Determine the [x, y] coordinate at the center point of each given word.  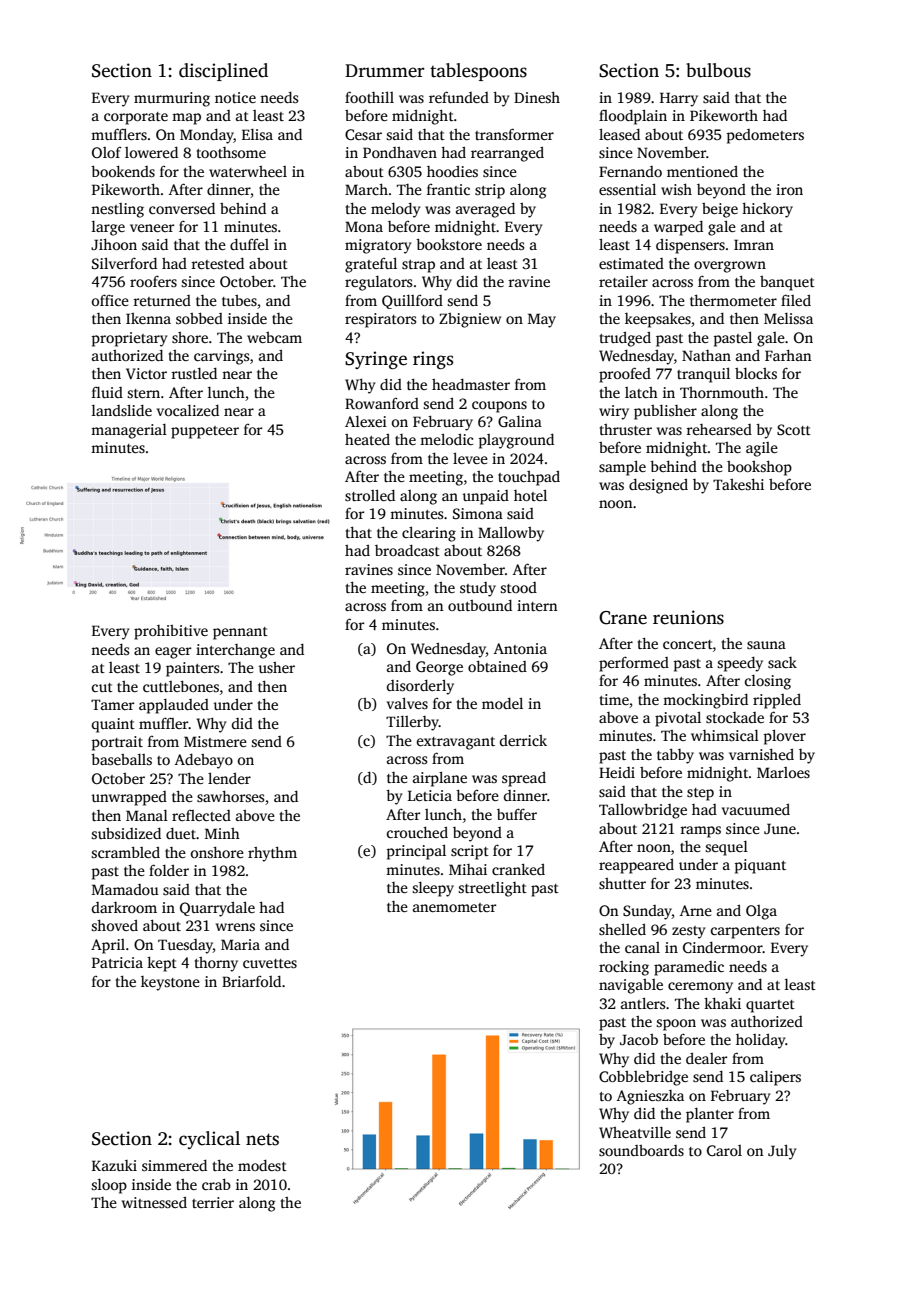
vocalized [188, 410]
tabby [675, 756]
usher [277, 667]
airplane [440, 779]
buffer [517, 814]
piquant [760, 866]
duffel [249, 244]
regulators [378, 283]
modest [262, 1165]
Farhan [788, 355]
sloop [109, 1186]
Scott [794, 429]
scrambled [125, 852]
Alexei [366, 421]
